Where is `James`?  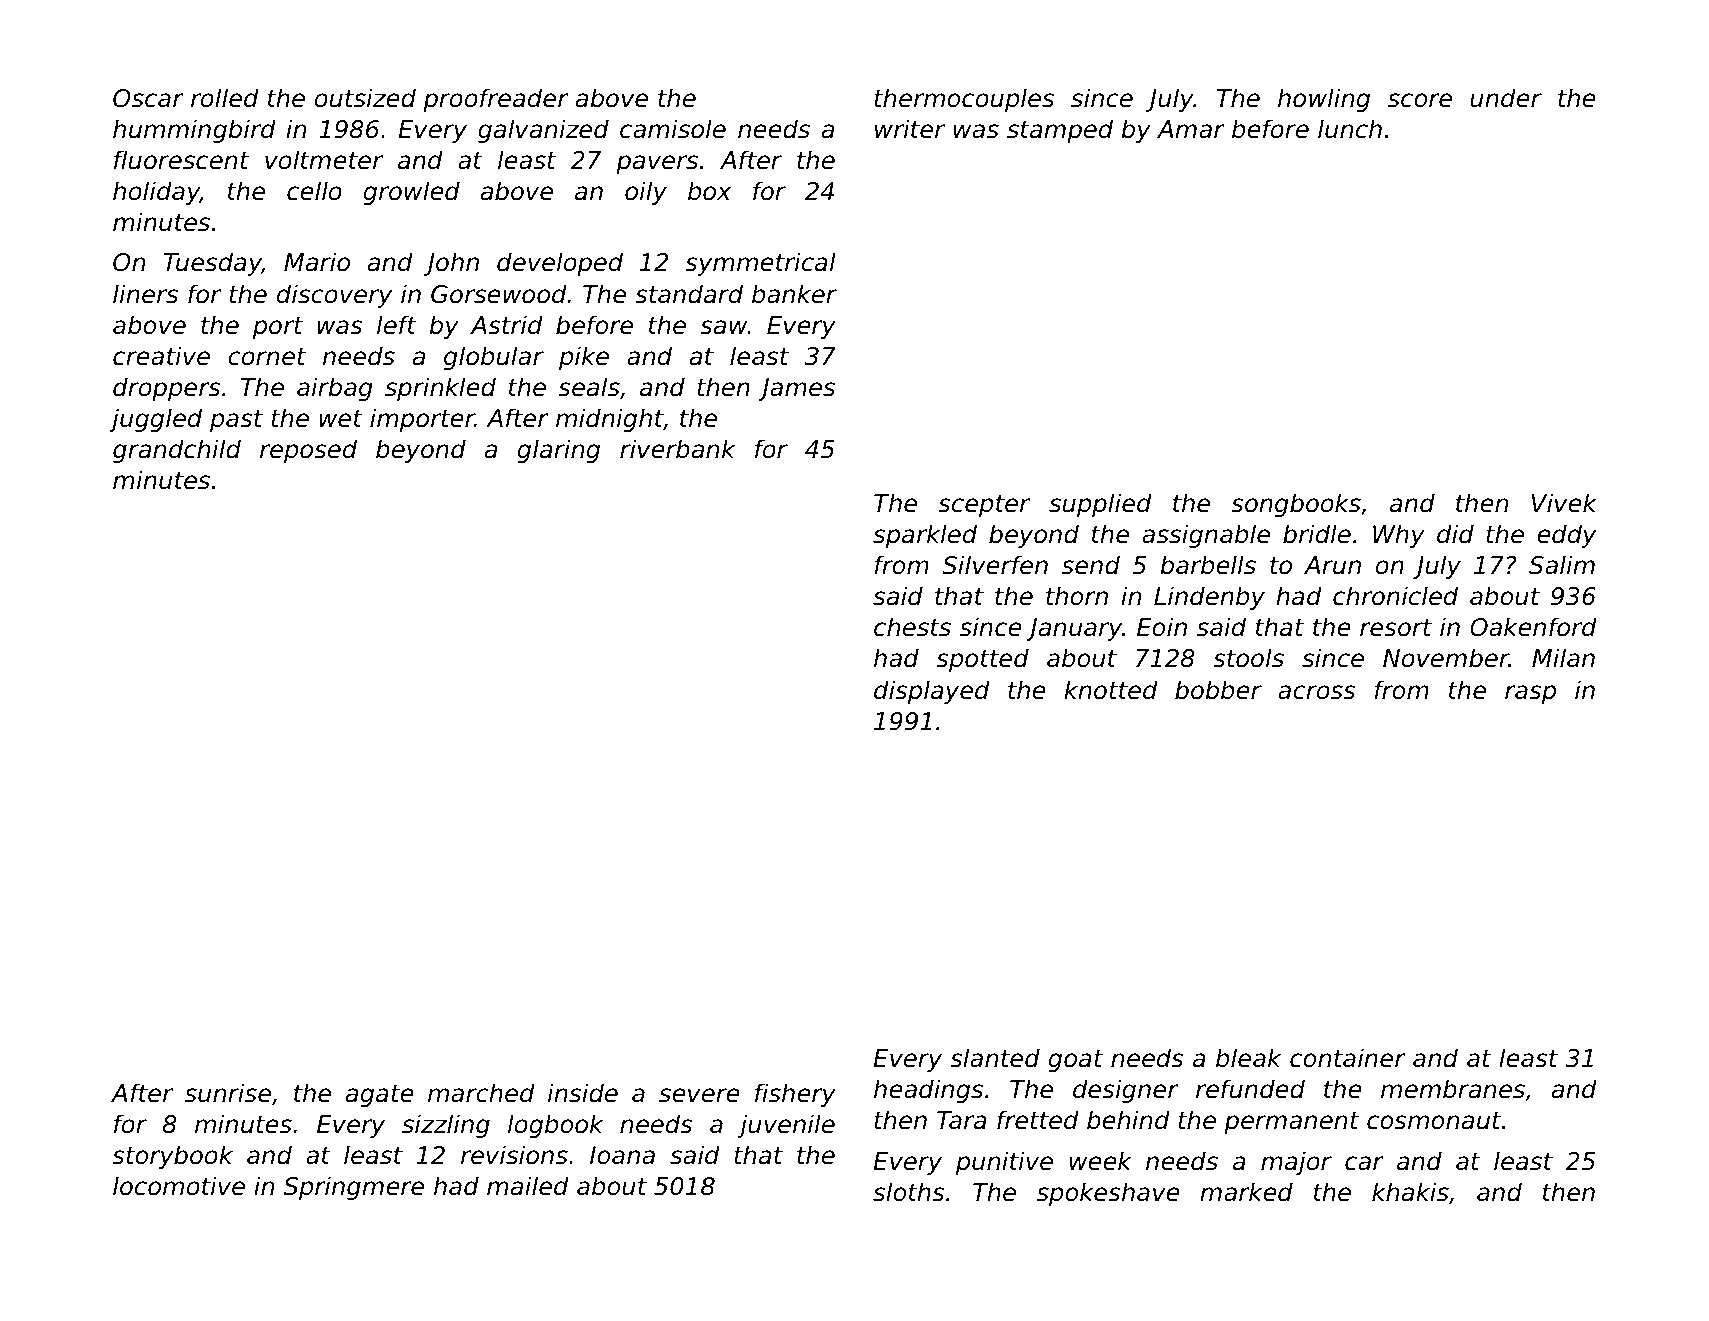 James is located at coordinates (796, 389).
